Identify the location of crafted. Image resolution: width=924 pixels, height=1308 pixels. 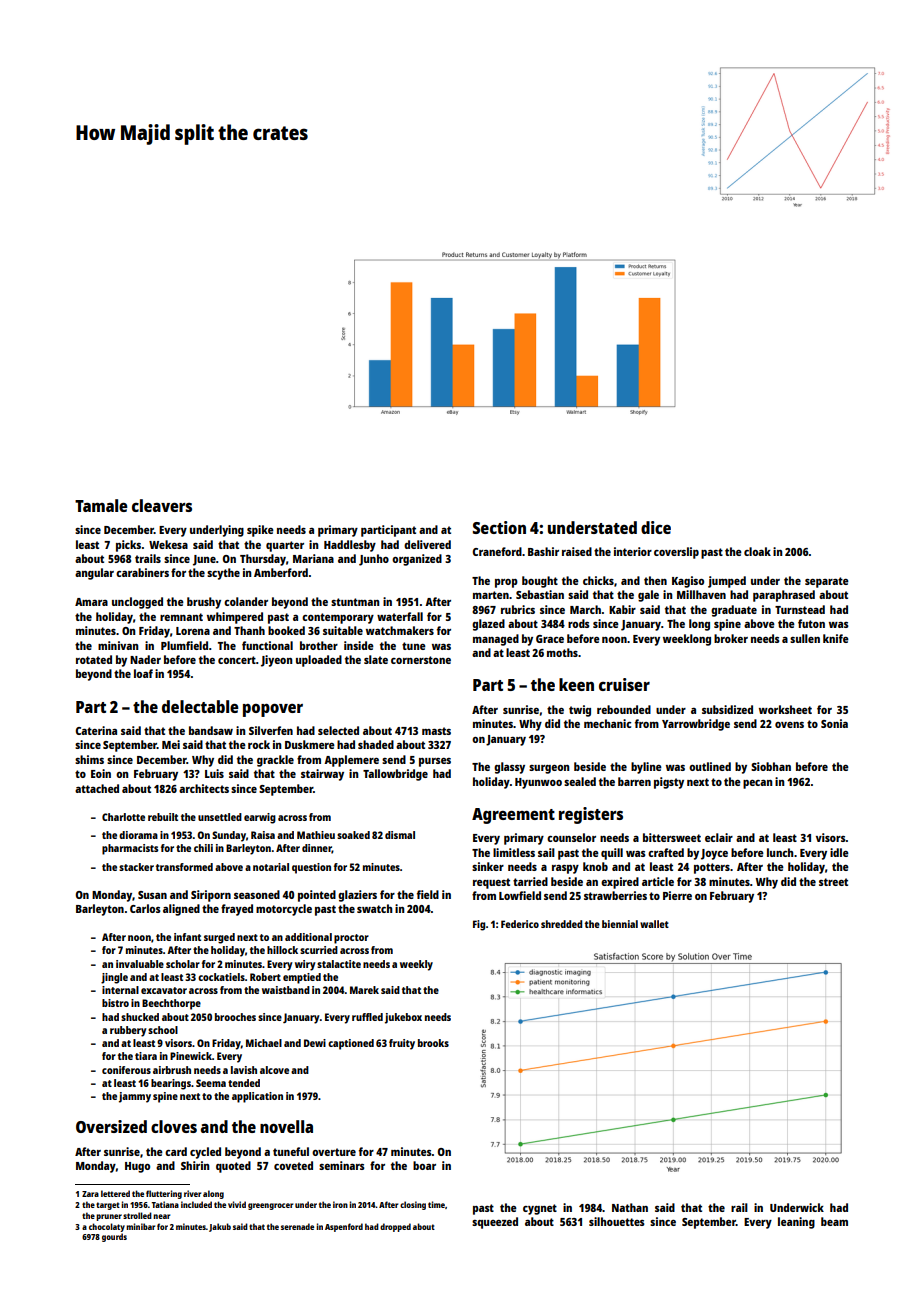
(666, 852).
